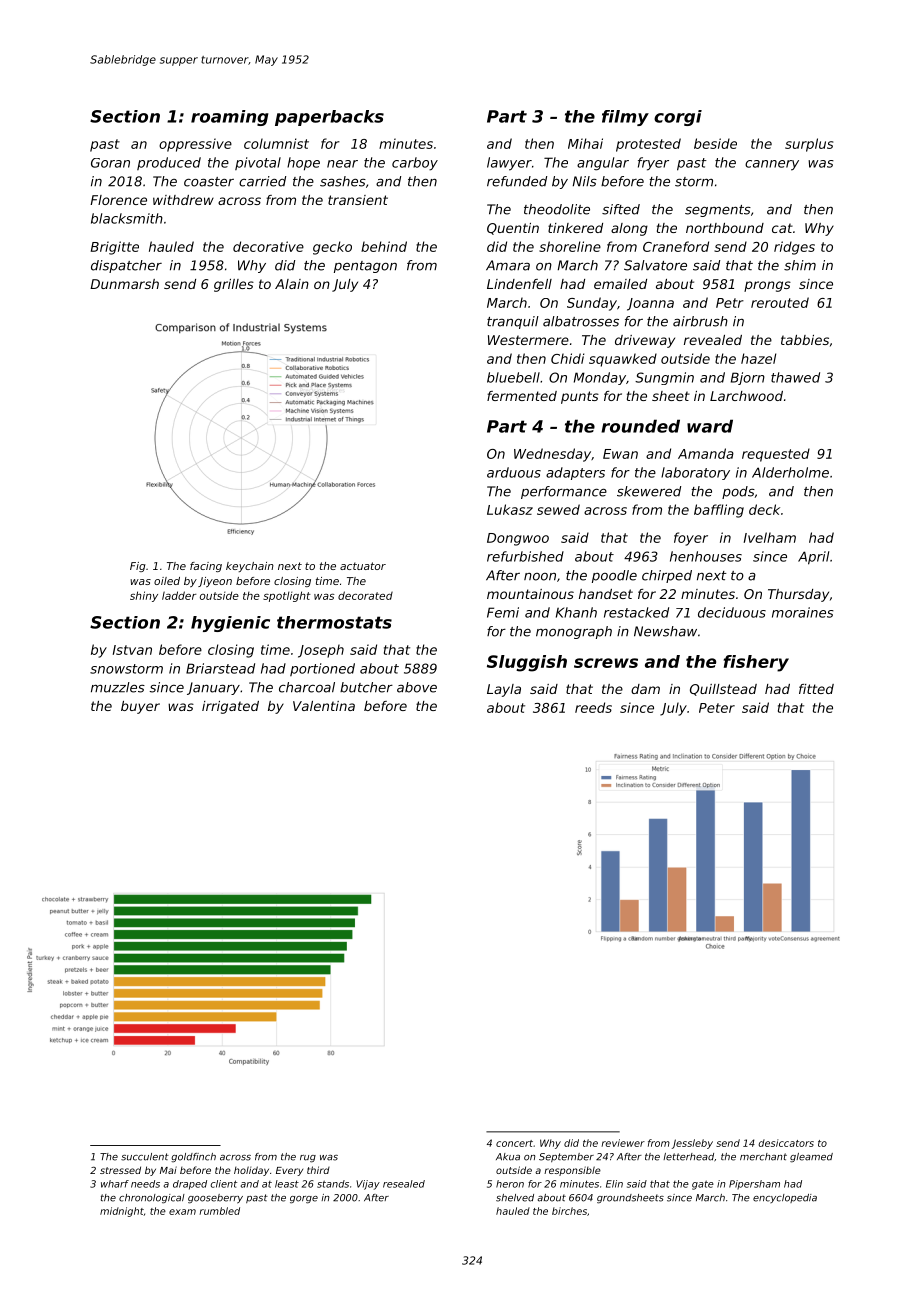 This document has width=924, height=1314. Describe the element at coordinates (786, 1143) in the document. I see `desiccators` at that location.
